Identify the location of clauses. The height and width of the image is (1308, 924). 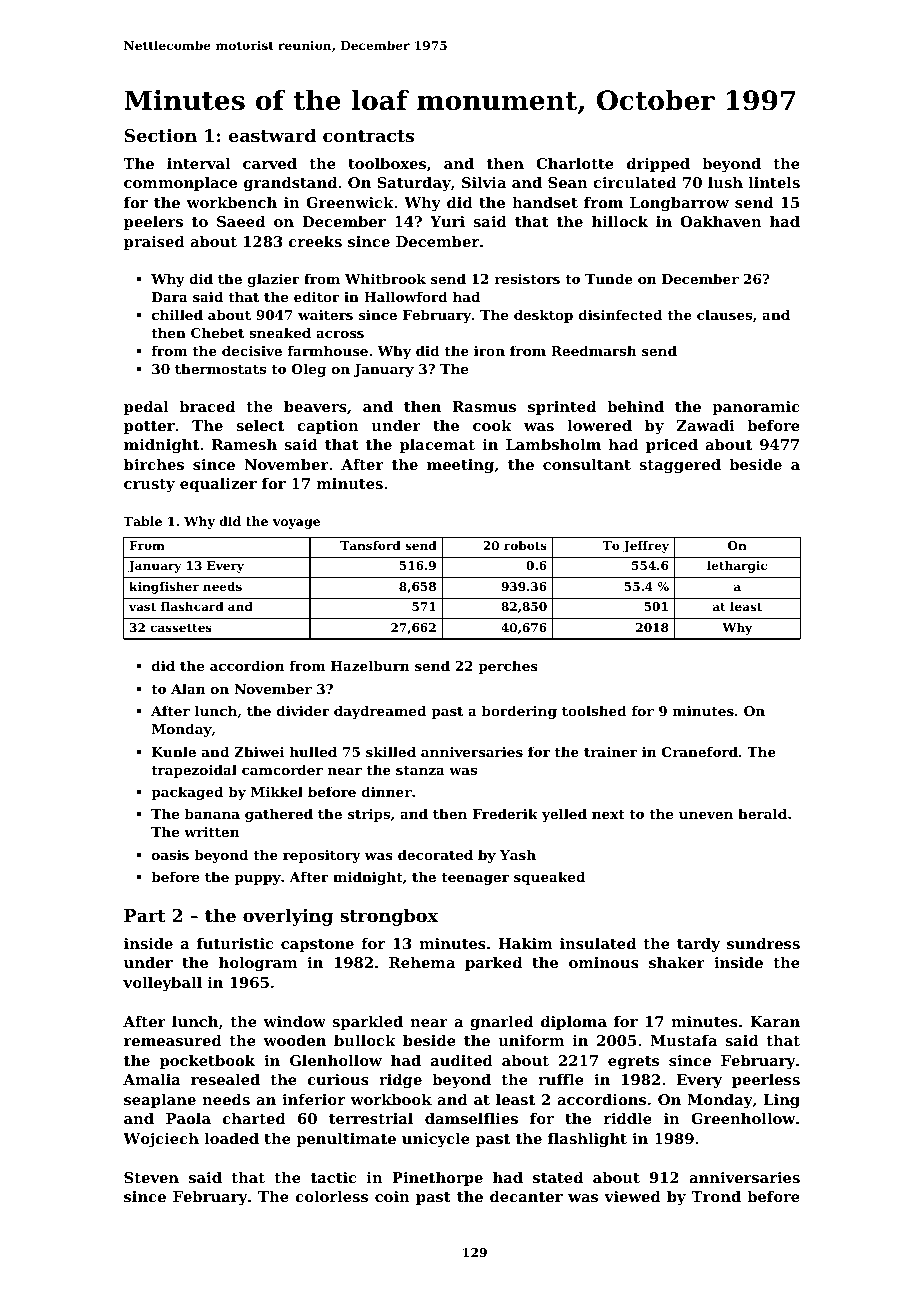
(724, 314).
